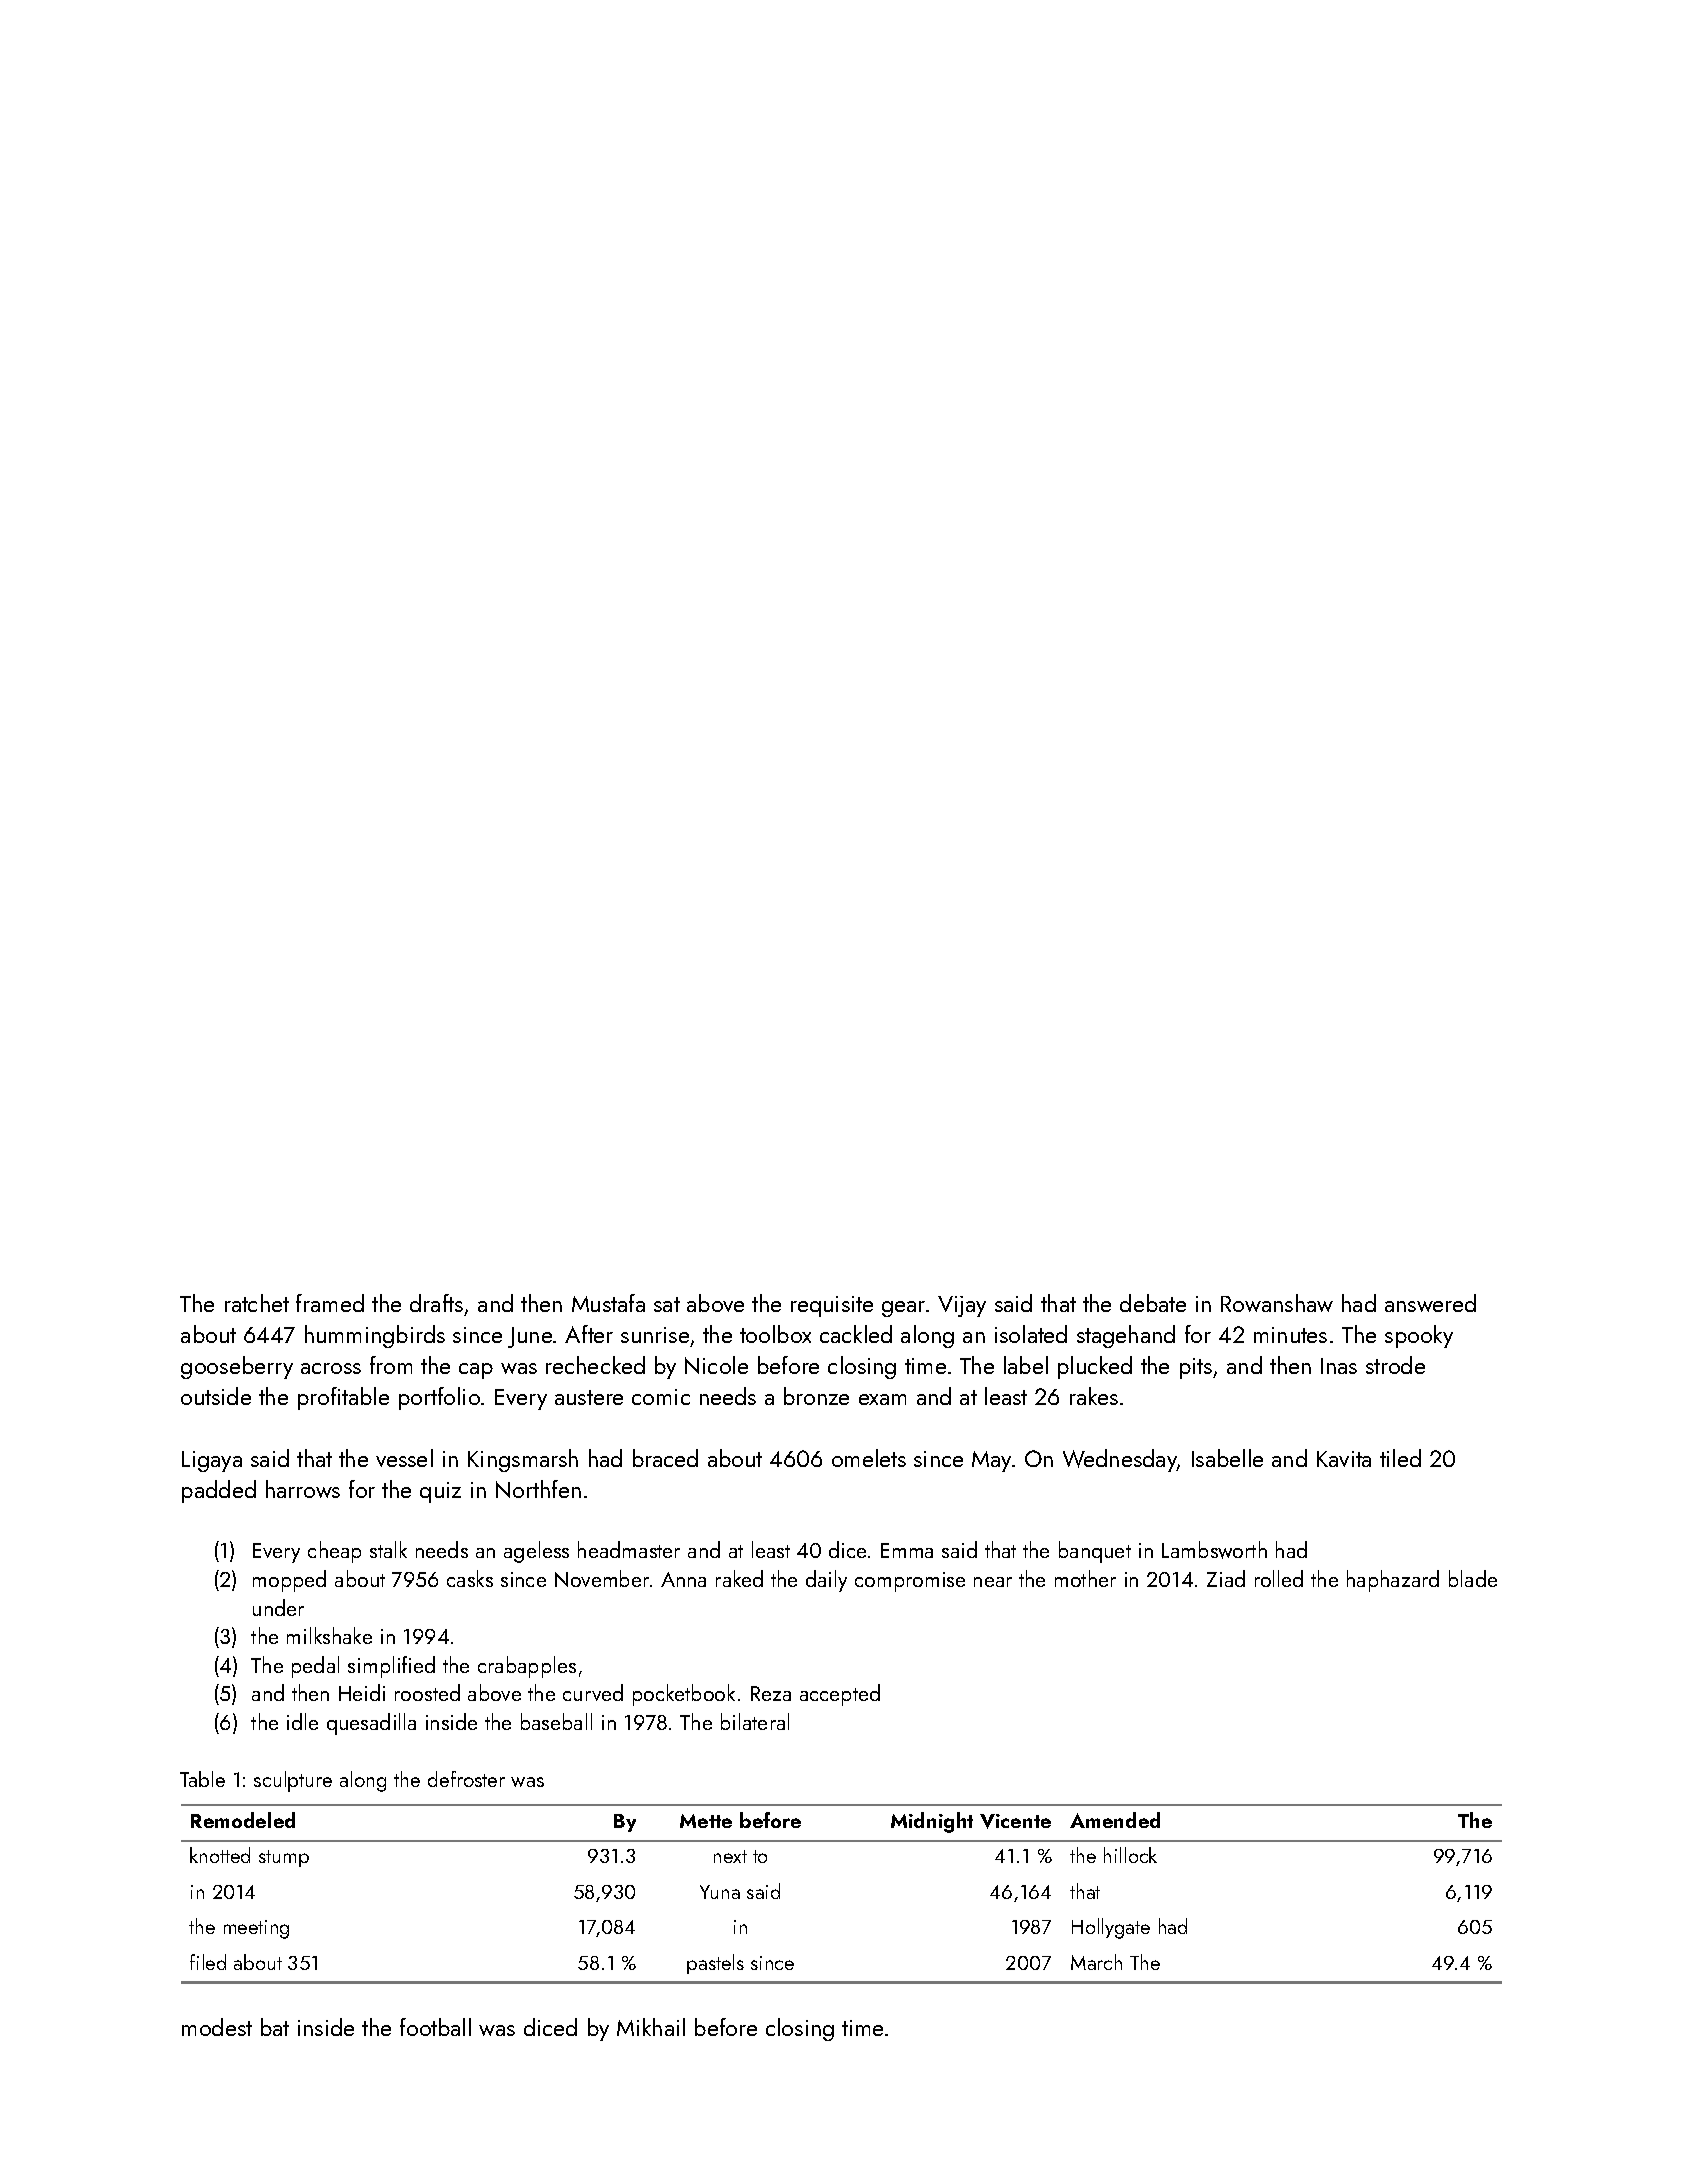 Image resolution: width=1683 pixels, height=2178 pixels. What do you see at coordinates (1279, 1578) in the screenshot?
I see `rolled` at bounding box center [1279, 1578].
